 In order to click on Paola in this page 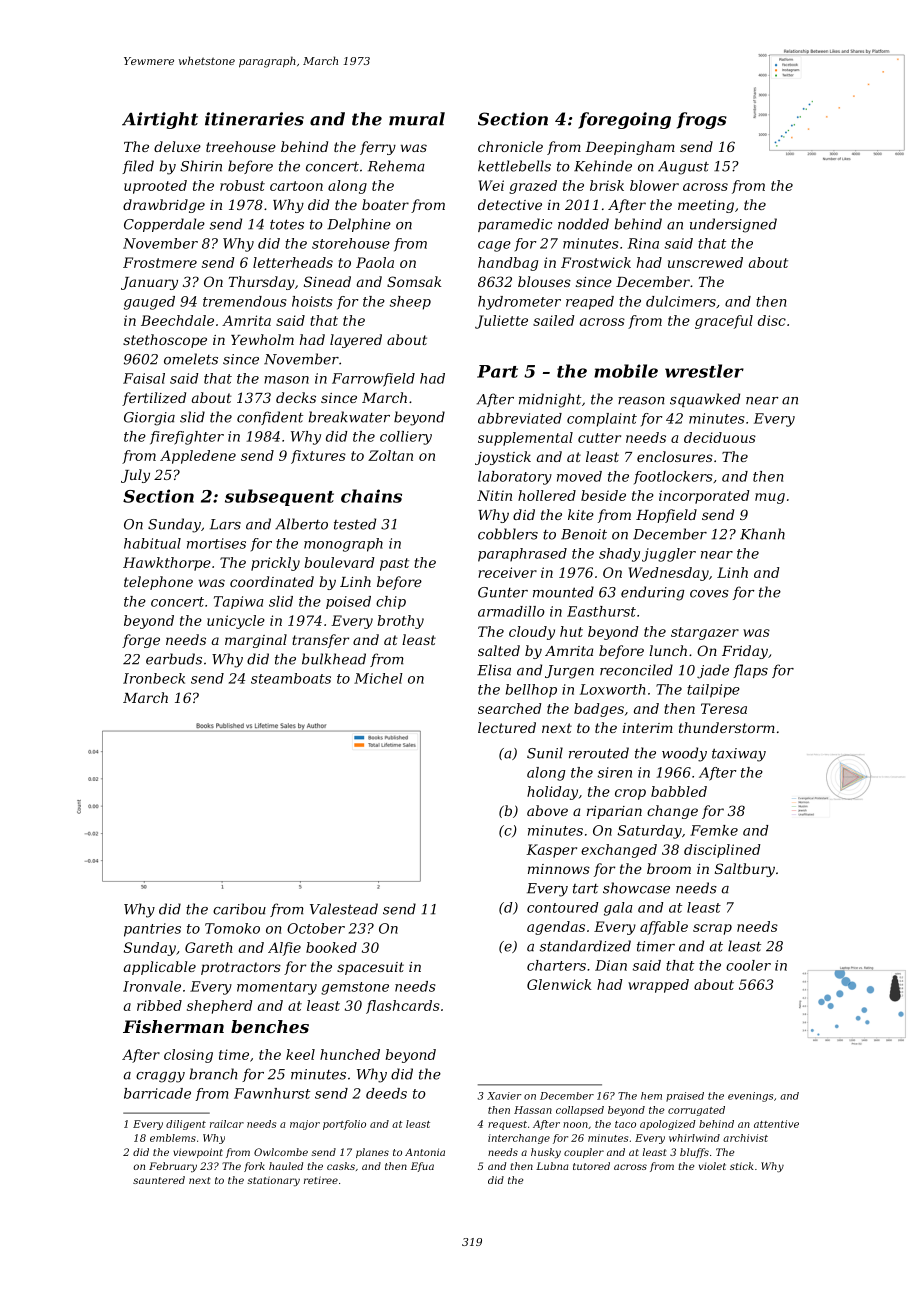, I will do `click(375, 262)`.
